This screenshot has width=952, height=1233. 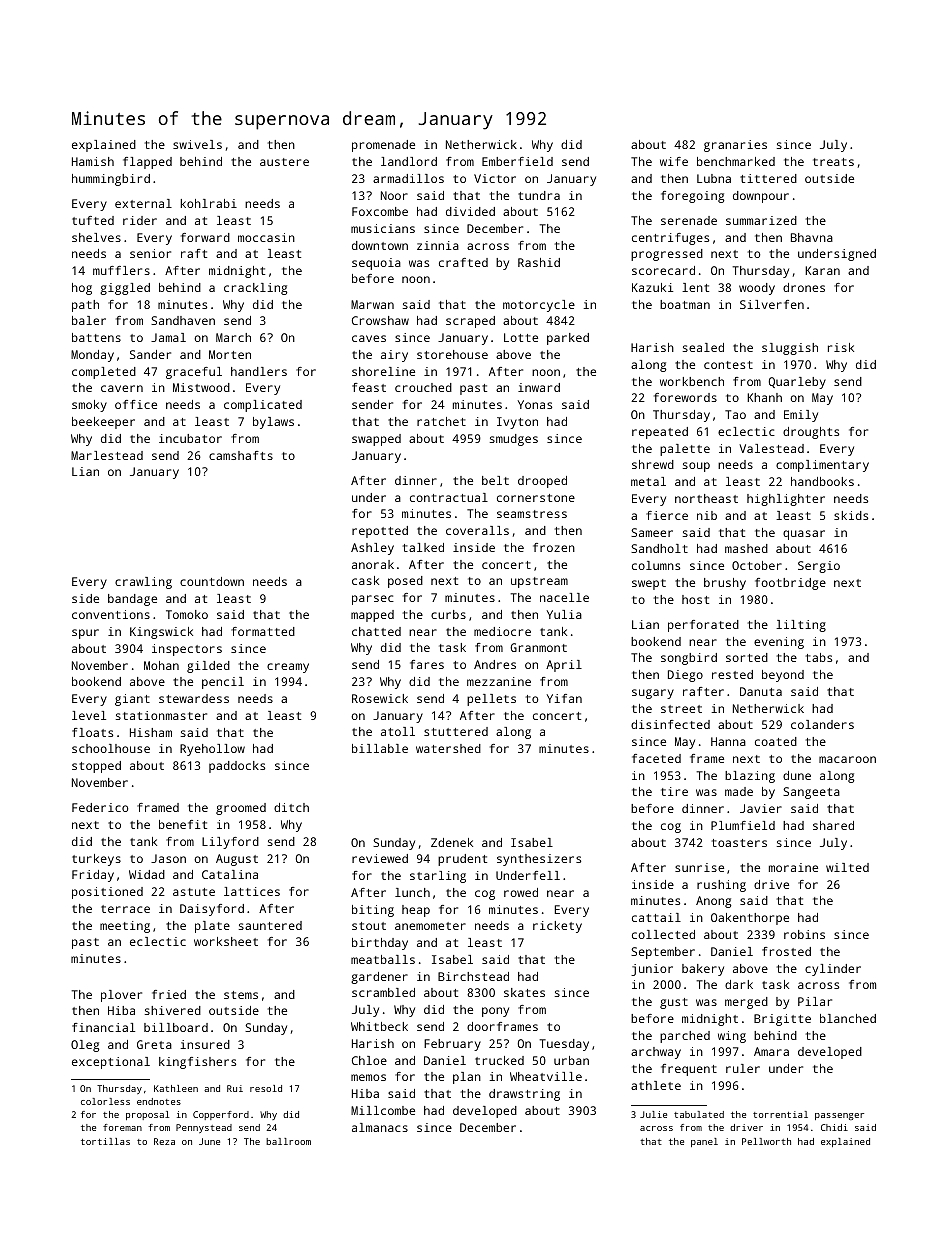 I want to click on camshafts, so click(x=241, y=455).
